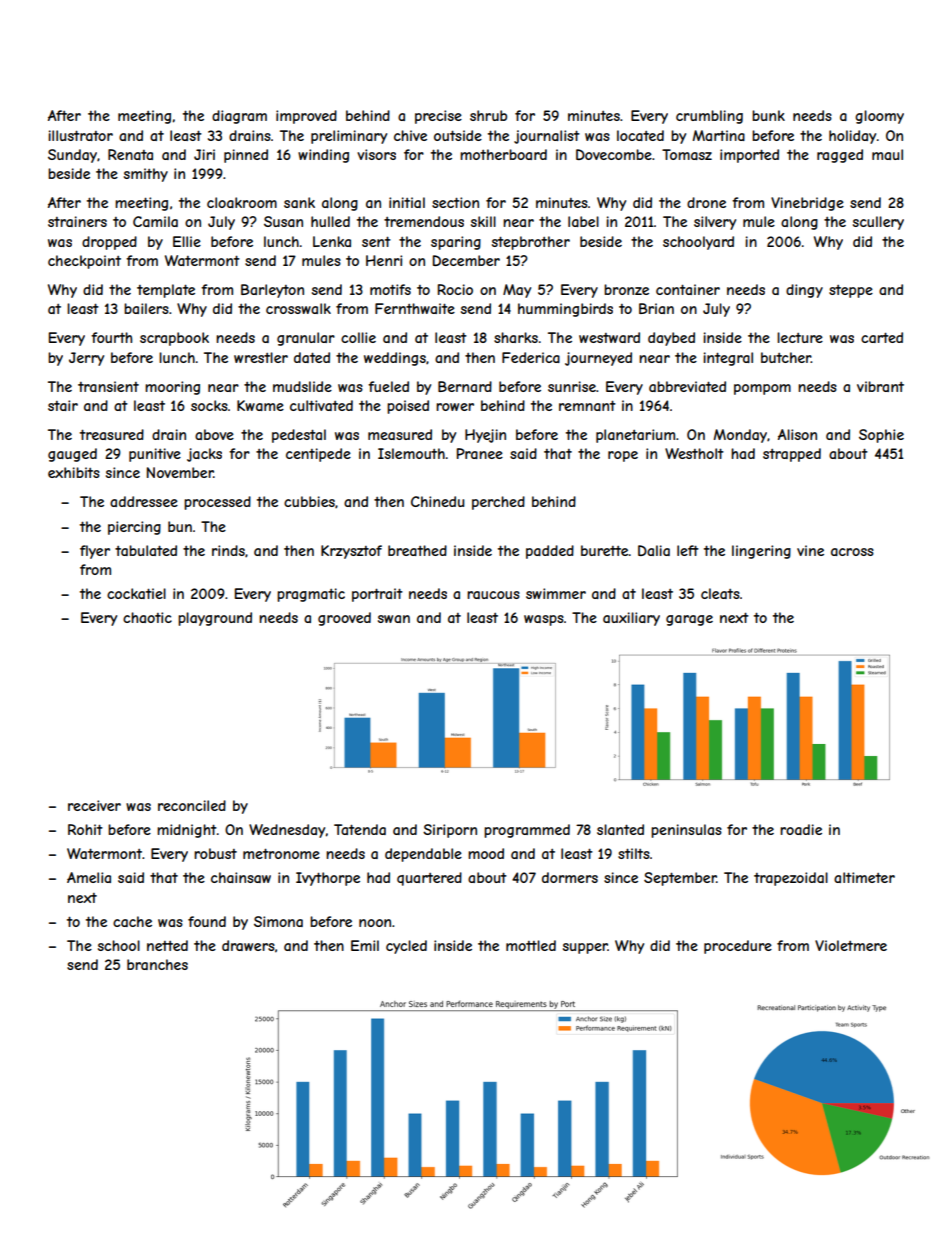  Describe the element at coordinates (527, 831) in the page. I see `programmed` at that location.
